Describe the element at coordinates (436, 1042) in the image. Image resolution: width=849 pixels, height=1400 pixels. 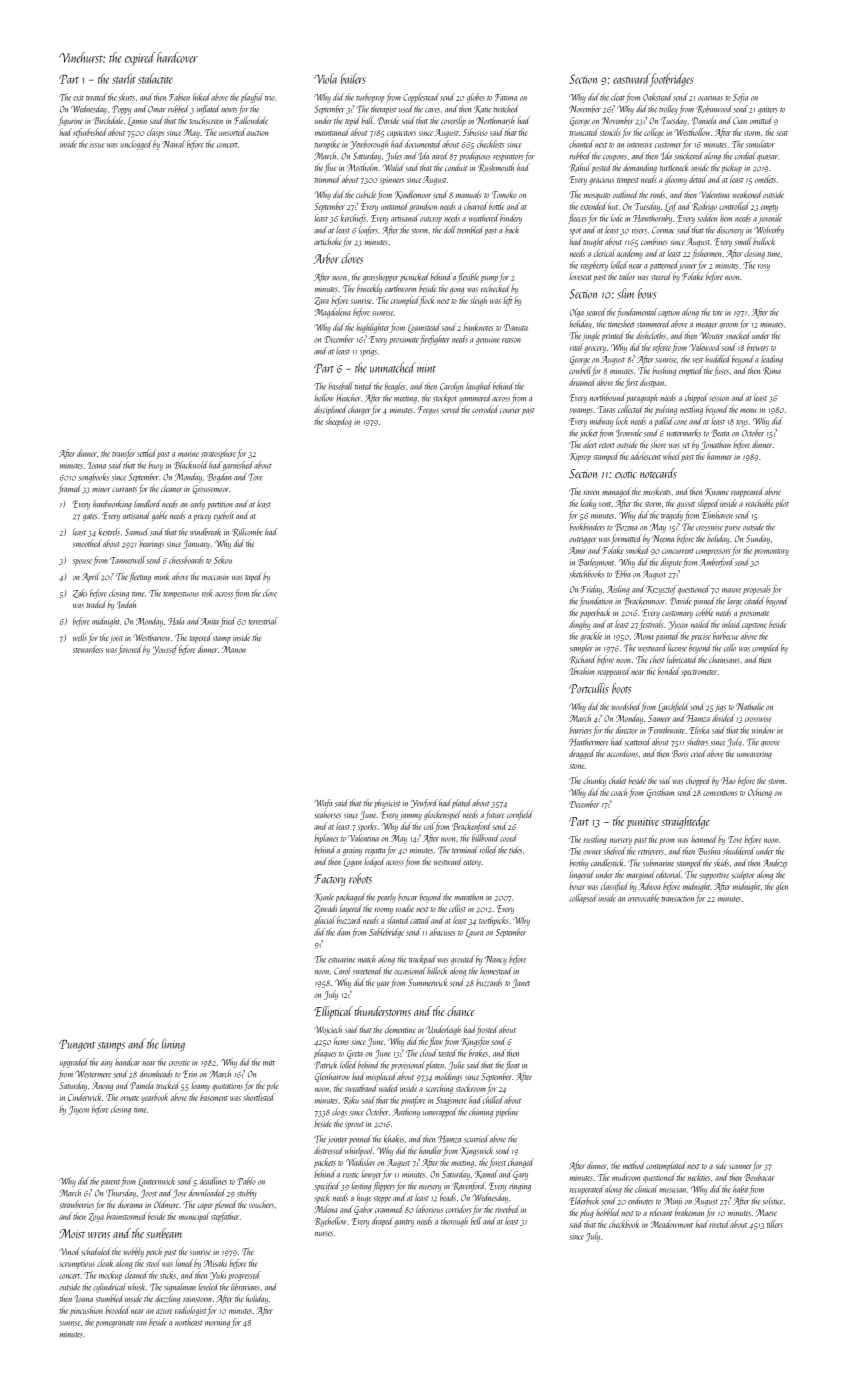
I see `flaw` at that location.
